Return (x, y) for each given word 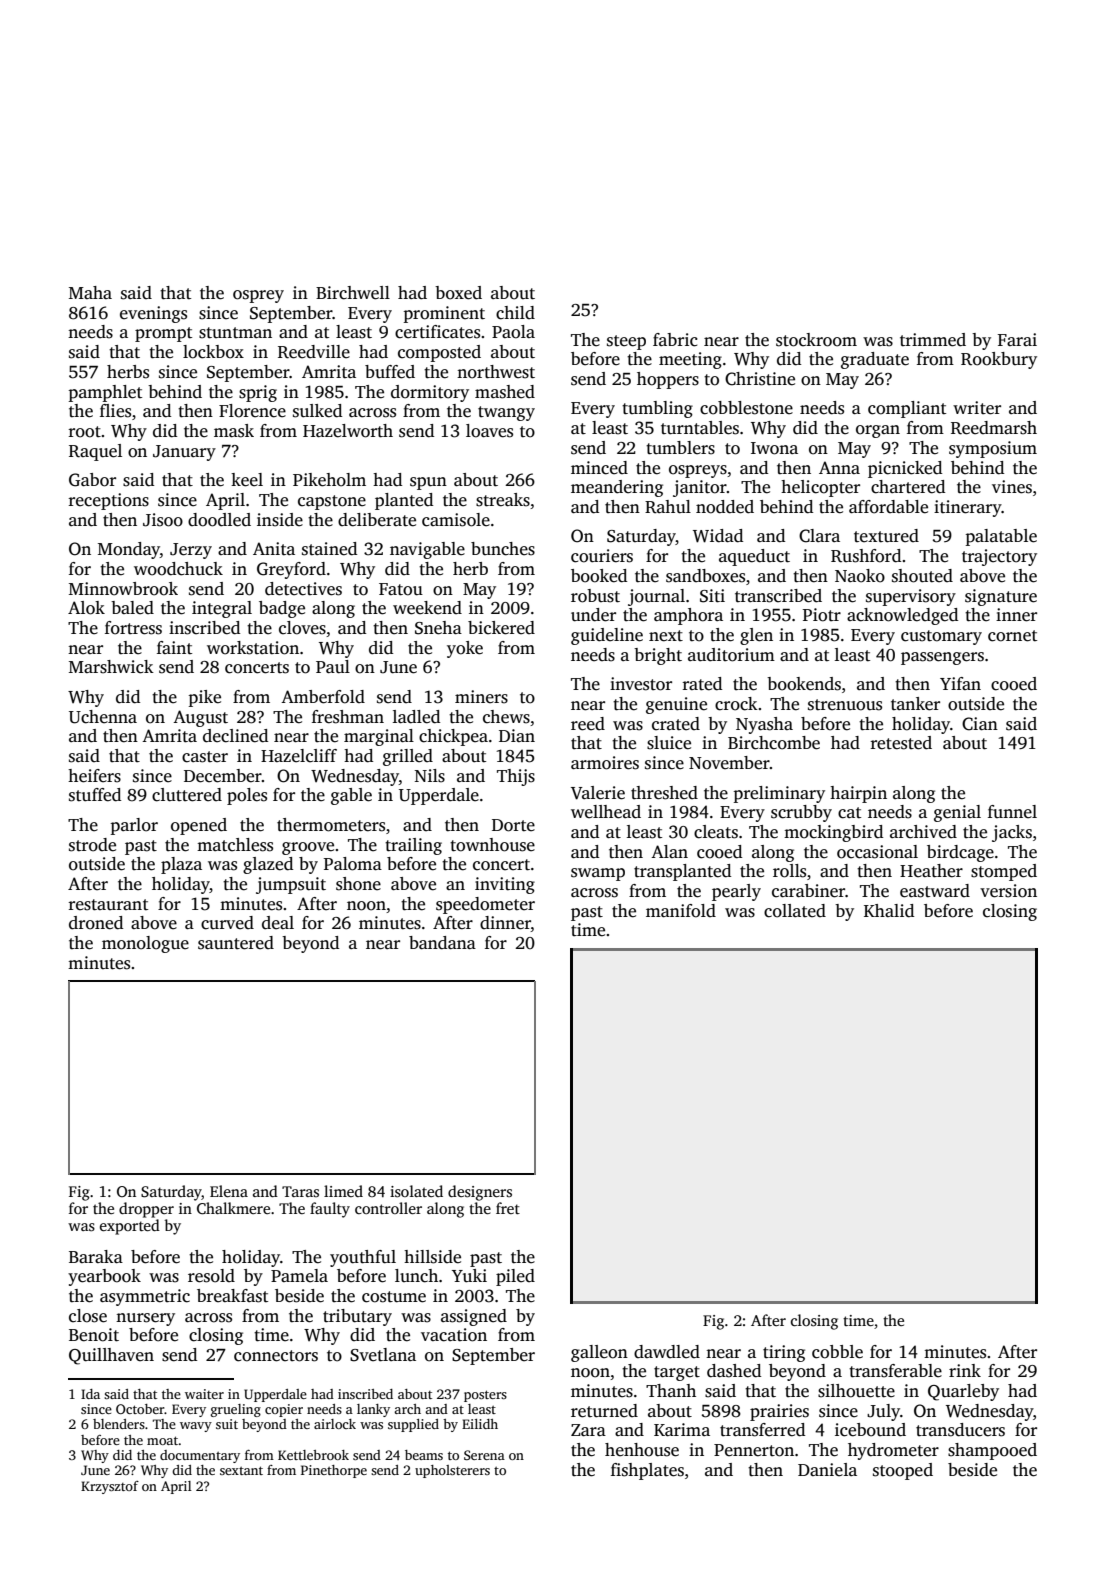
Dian (517, 735)
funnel (1012, 812)
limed (343, 1191)
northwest (496, 372)
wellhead (606, 812)
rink (965, 1370)
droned (96, 923)
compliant (907, 409)
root (84, 432)
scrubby (801, 813)
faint (174, 648)
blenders (119, 1424)
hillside (432, 1257)
